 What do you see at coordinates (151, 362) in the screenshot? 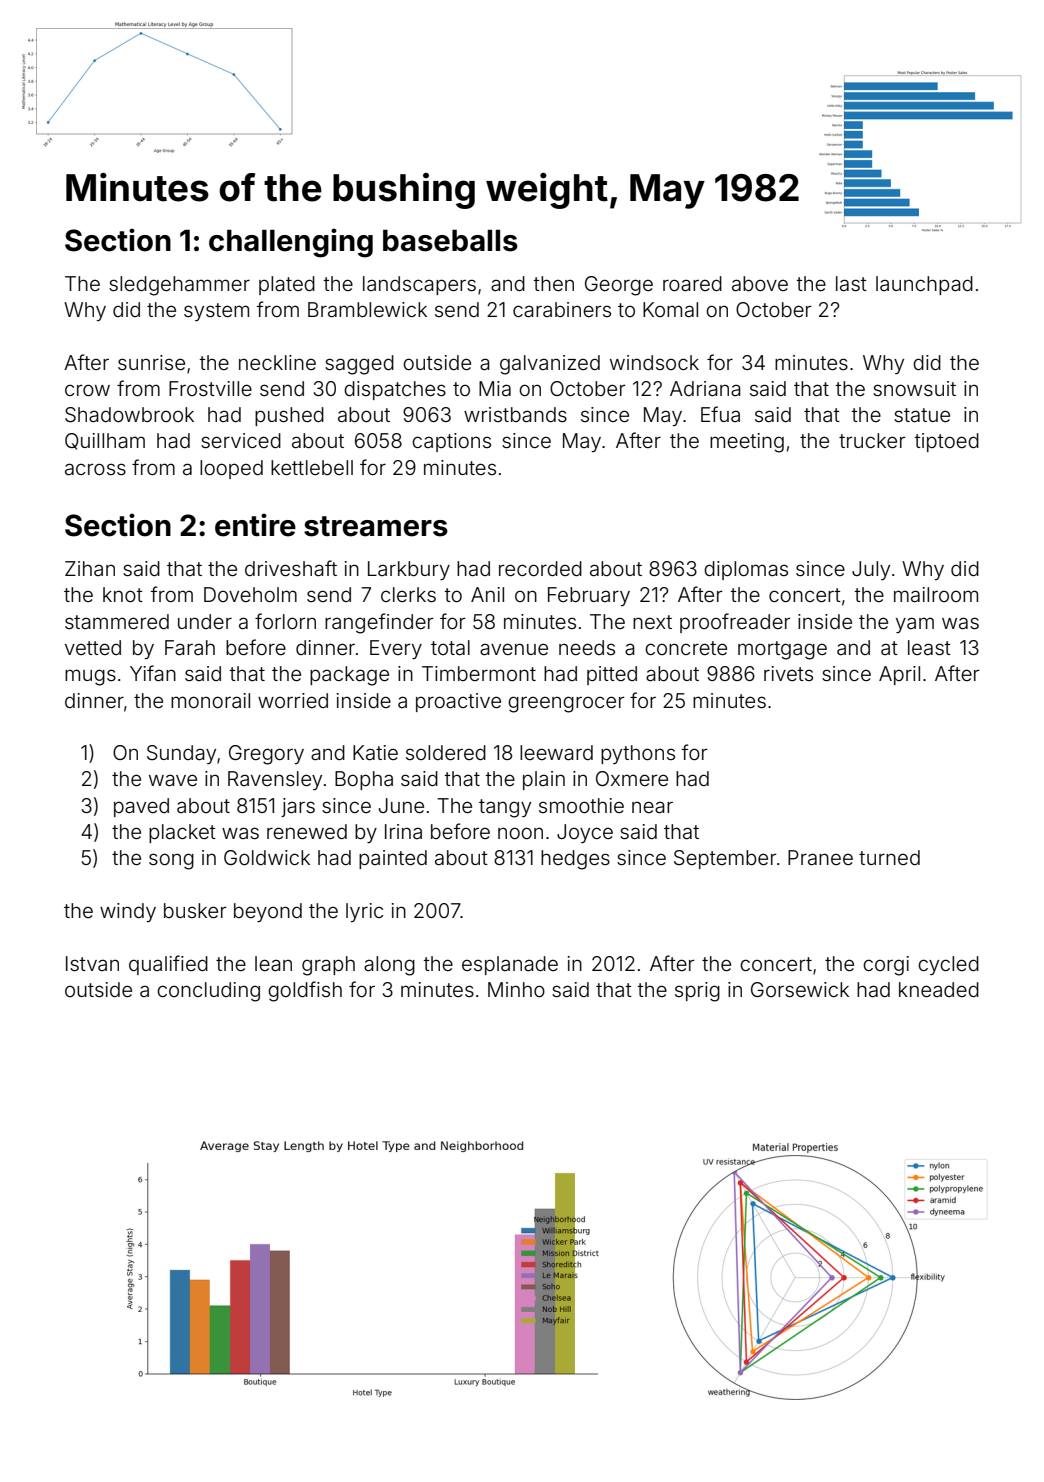
I see `sunrise` at bounding box center [151, 362].
